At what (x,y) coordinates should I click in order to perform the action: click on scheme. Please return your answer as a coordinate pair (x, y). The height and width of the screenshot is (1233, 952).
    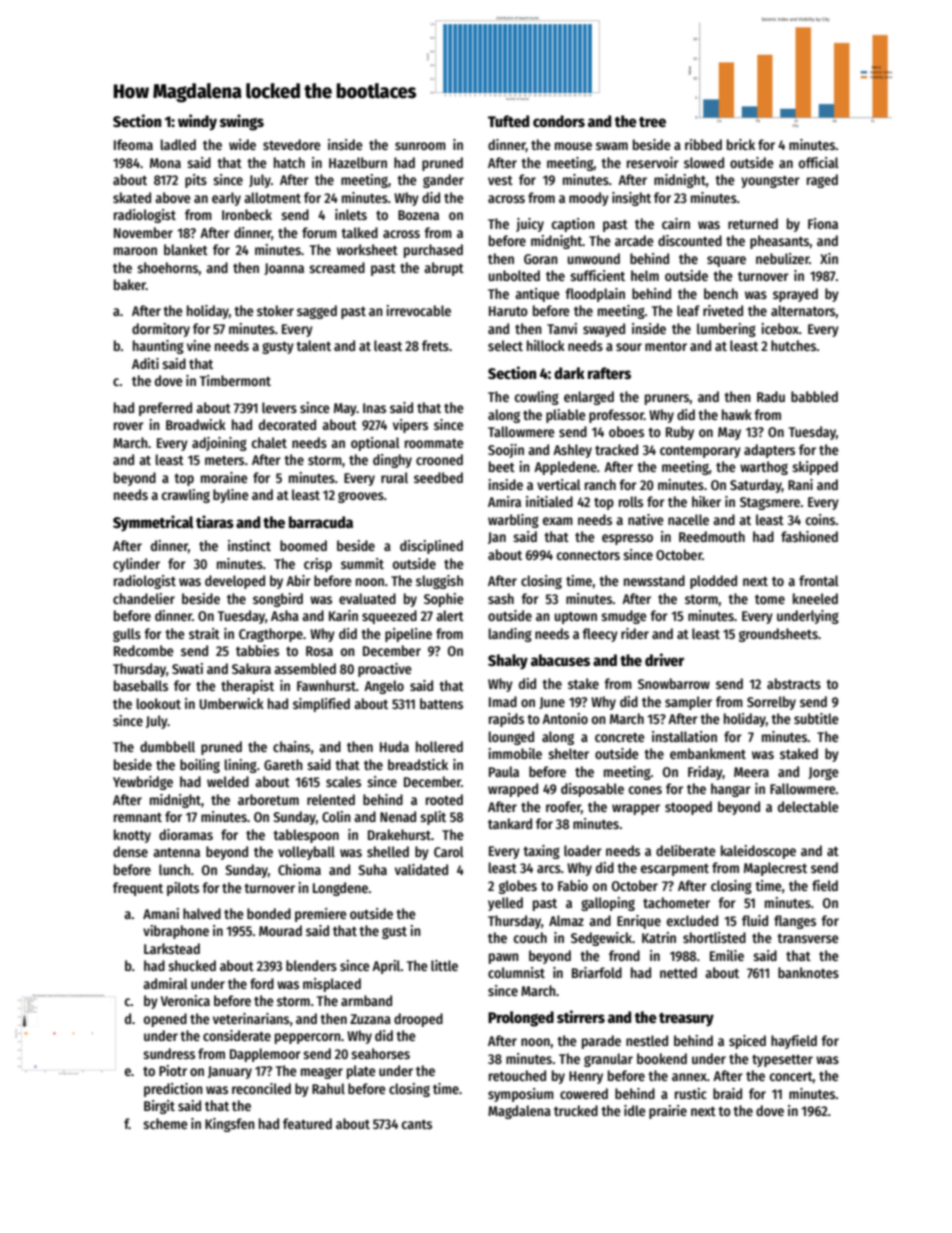
    Looking at the image, I should click on (165, 1123).
